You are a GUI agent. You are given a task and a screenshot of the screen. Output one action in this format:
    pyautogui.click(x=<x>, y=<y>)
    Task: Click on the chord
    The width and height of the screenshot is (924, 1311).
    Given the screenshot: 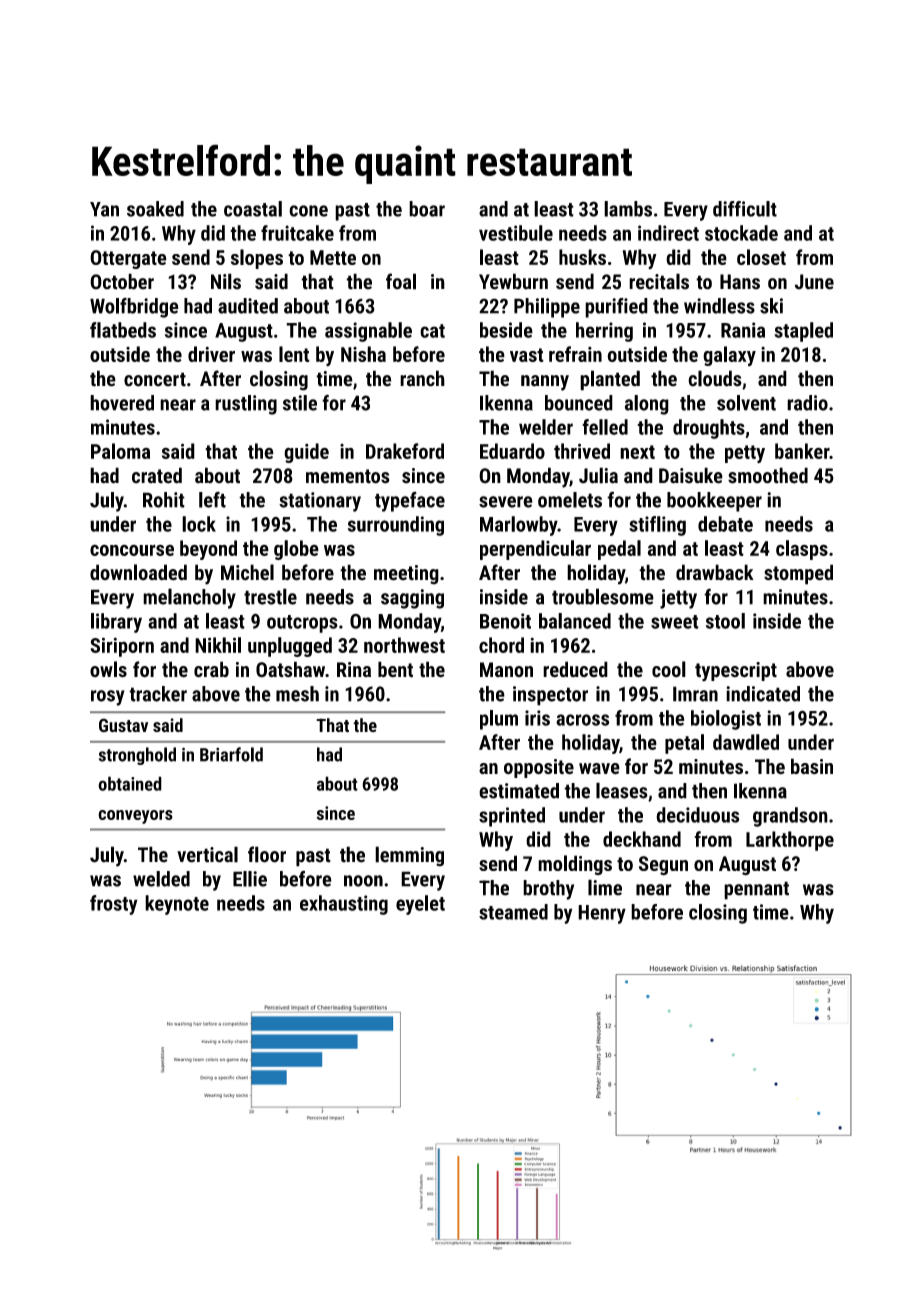 What is the action you would take?
    pyautogui.click(x=501, y=645)
